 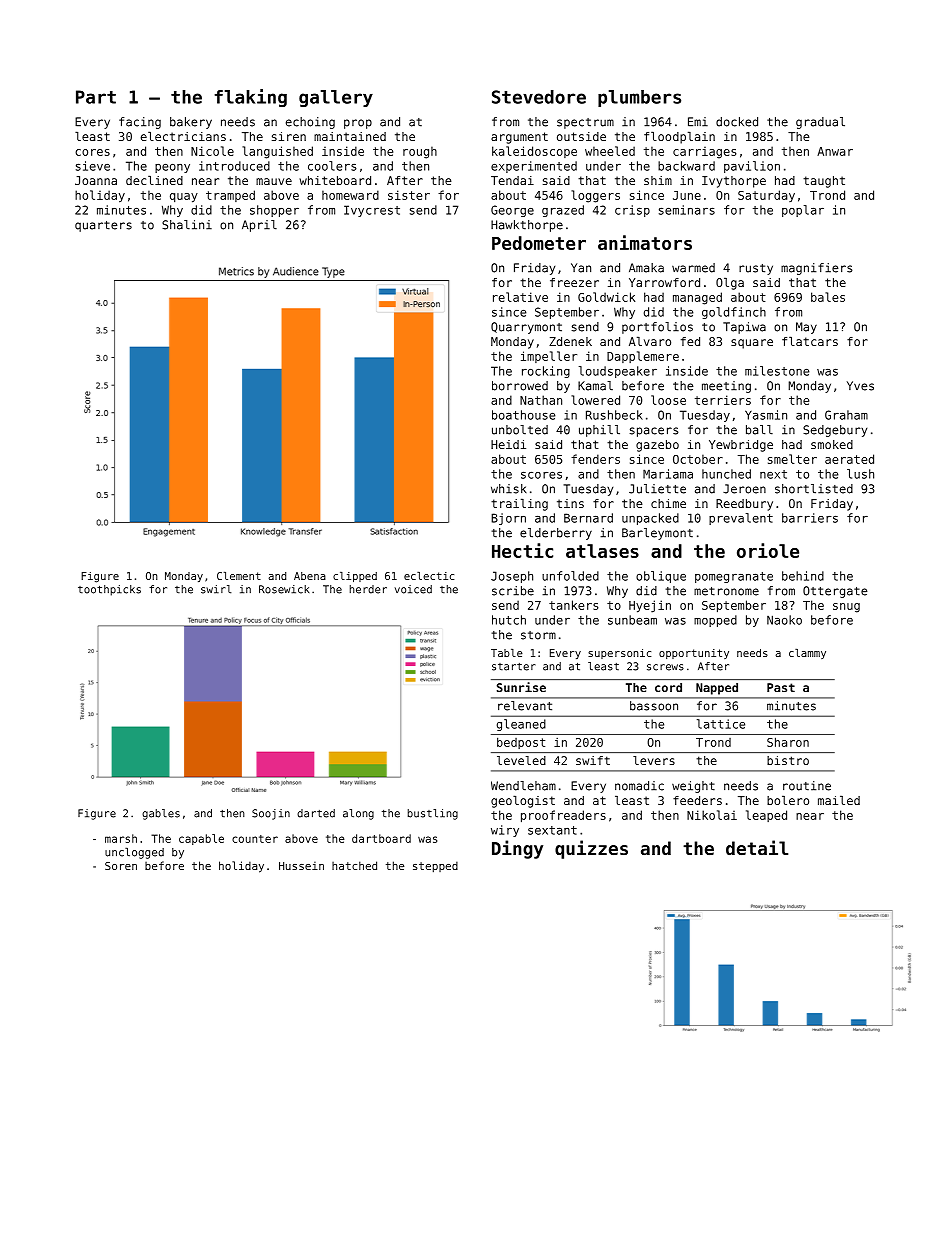 I want to click on spacers, so click(x=654, y=432).
